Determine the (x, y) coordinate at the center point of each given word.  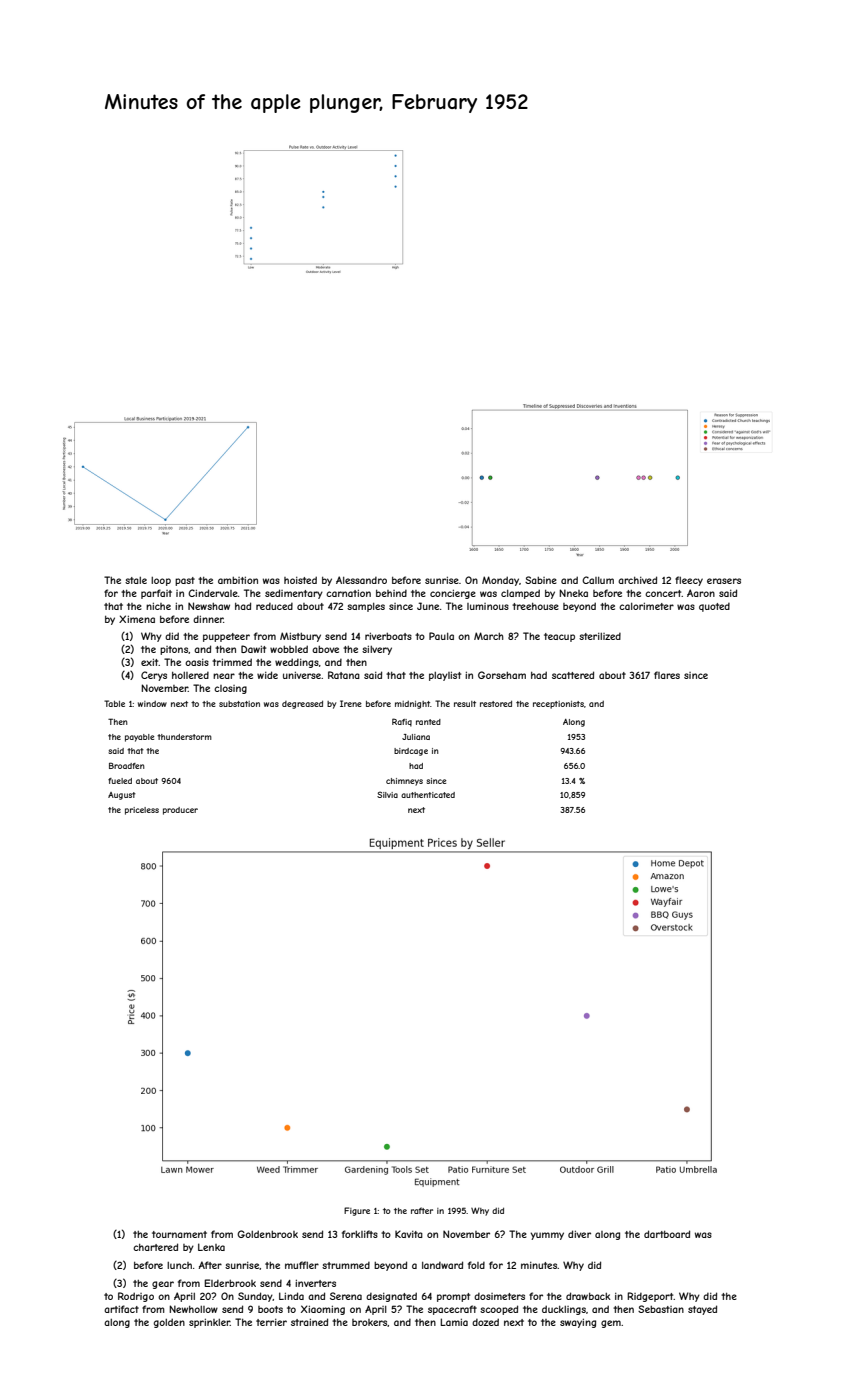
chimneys (404, 782)
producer (180, 811)
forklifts (360, 1234)
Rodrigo (136, 1297)
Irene (351, 703)
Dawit (253, 649)
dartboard (667, 1234)
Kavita (409, 1234)
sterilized (600, 636)
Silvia (387, 794)
